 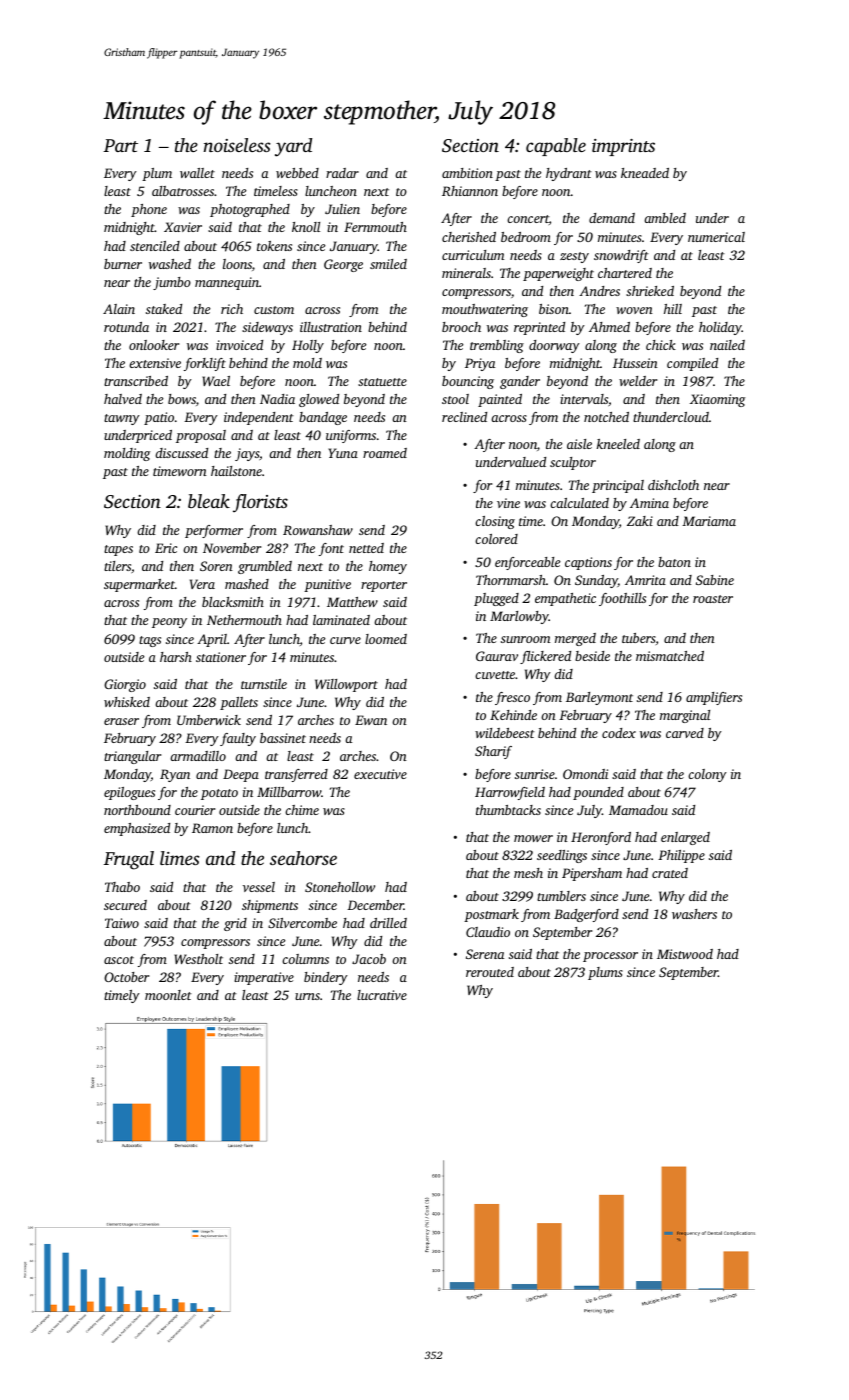 What do you see at coordinates (232, 309) in the page?
I see `rich` at bounding box center [232, 309].
